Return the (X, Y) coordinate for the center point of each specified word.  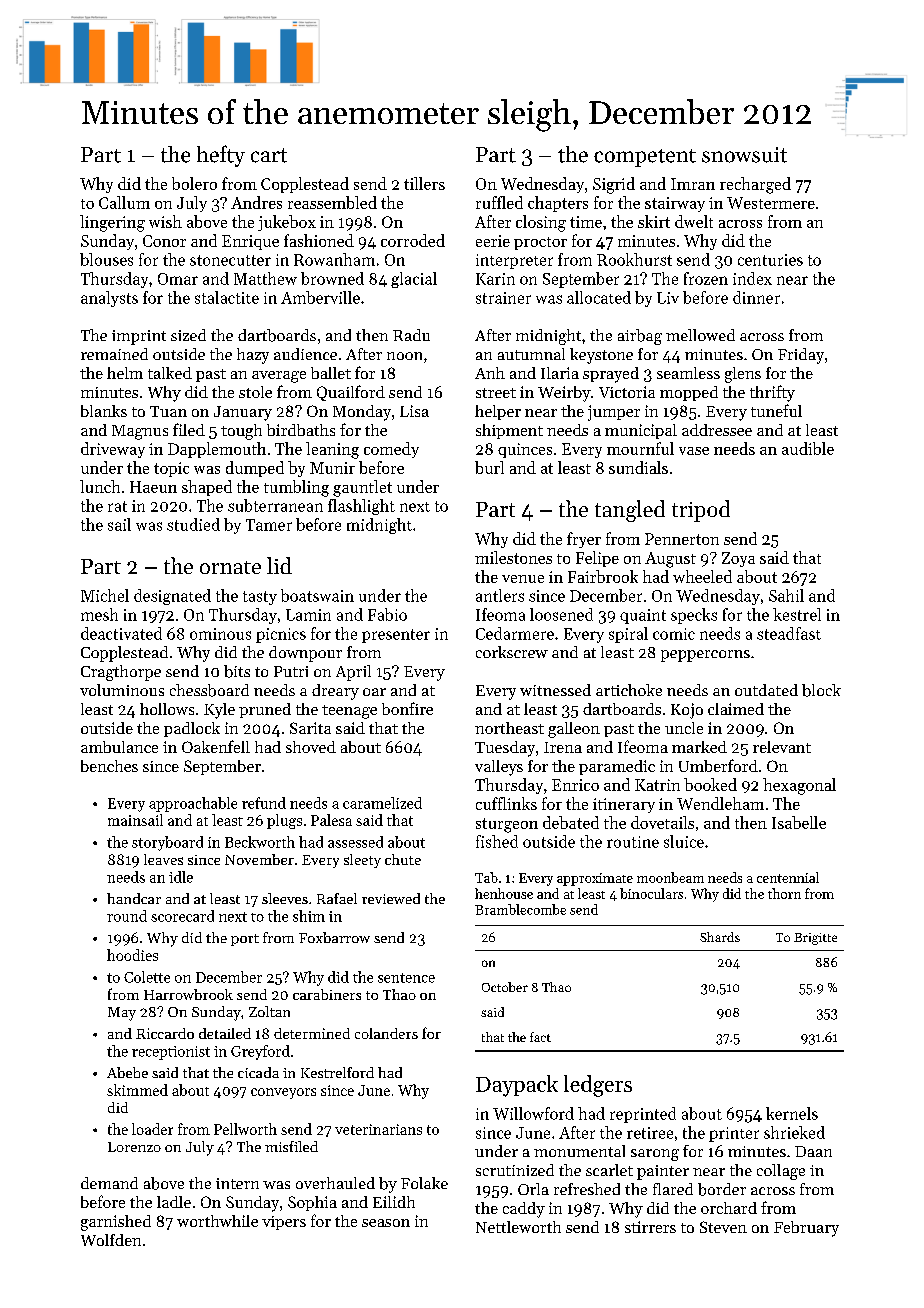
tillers (424, 183)
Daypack (517, 1086)
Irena (563, 747)
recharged (755, 185)
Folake (424, 1183)
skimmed (137, 1090)
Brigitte (815, 939)
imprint (139, 337)
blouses (106, 259)
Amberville (320, 297)
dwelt (694, 221)
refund (264, 803)
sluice (684, 841)
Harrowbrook (188, 994)
